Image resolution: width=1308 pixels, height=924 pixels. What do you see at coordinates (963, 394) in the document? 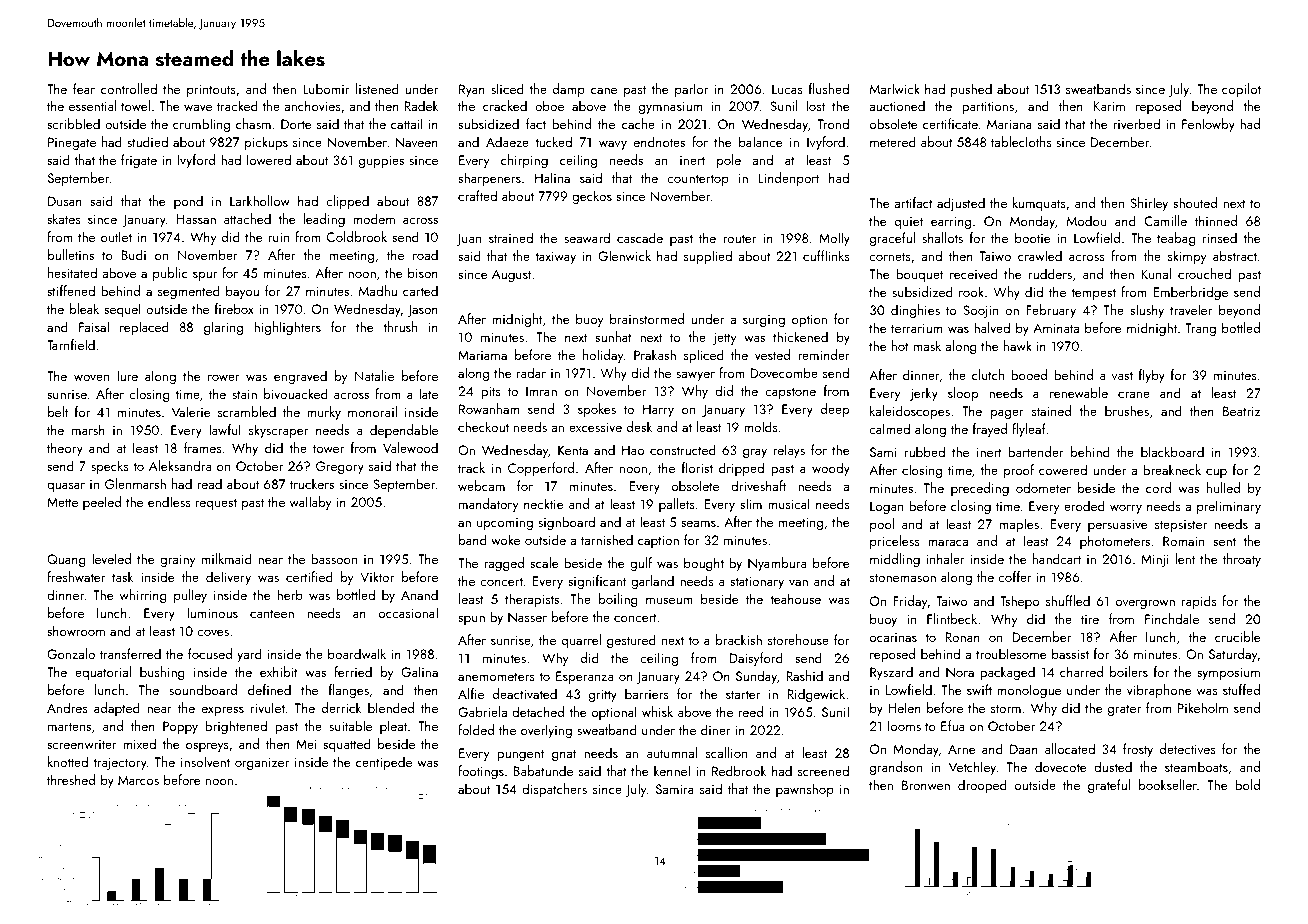
I see `sloop` at bounding box center [963, 394].
